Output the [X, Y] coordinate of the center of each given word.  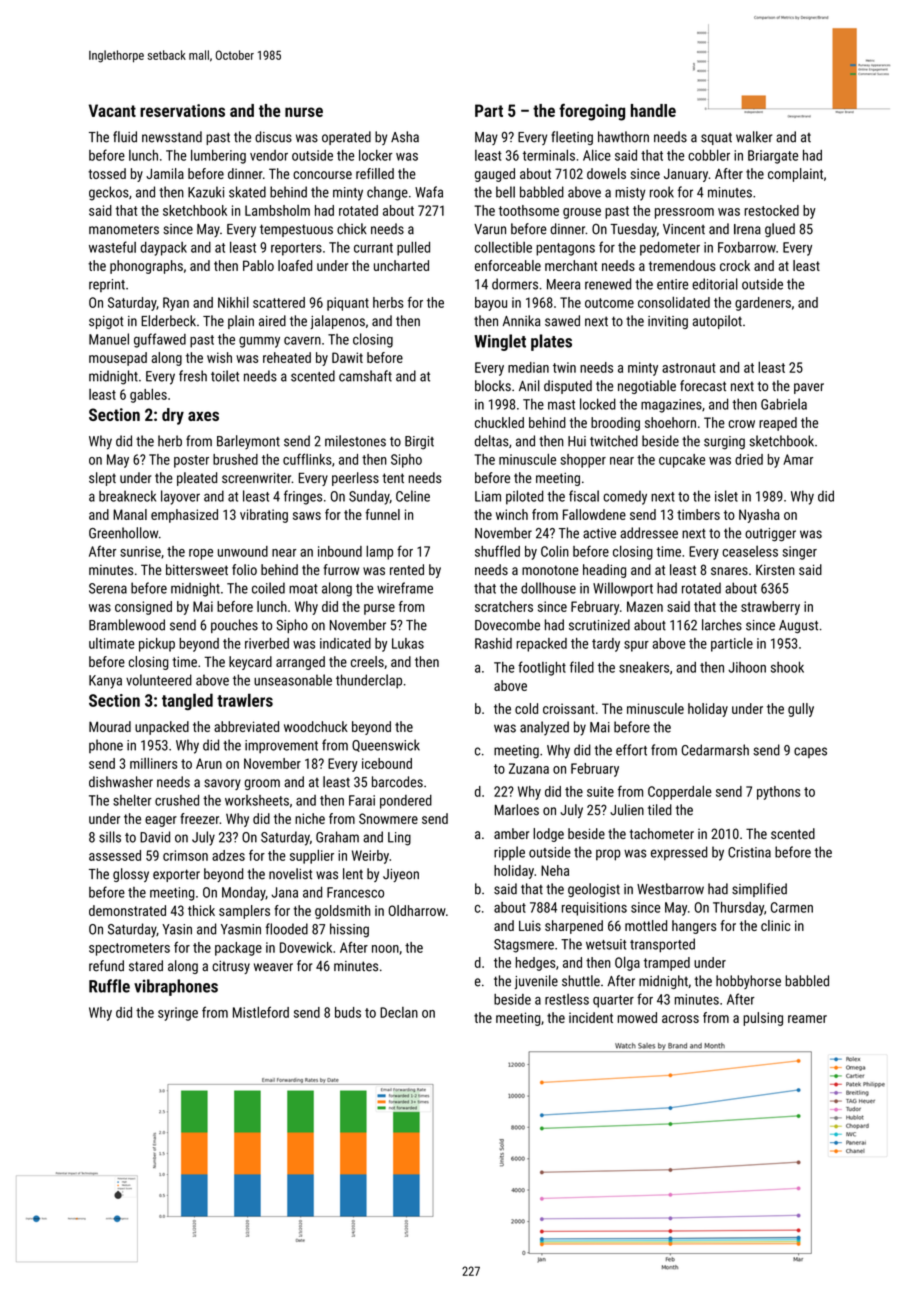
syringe [178, 1014]
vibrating [264, 516]
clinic [775, 925]
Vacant [112, 110]
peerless [355, 479]
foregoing [592, 112]
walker [754, 137]
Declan [399, 1012]
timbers [698, 514]
